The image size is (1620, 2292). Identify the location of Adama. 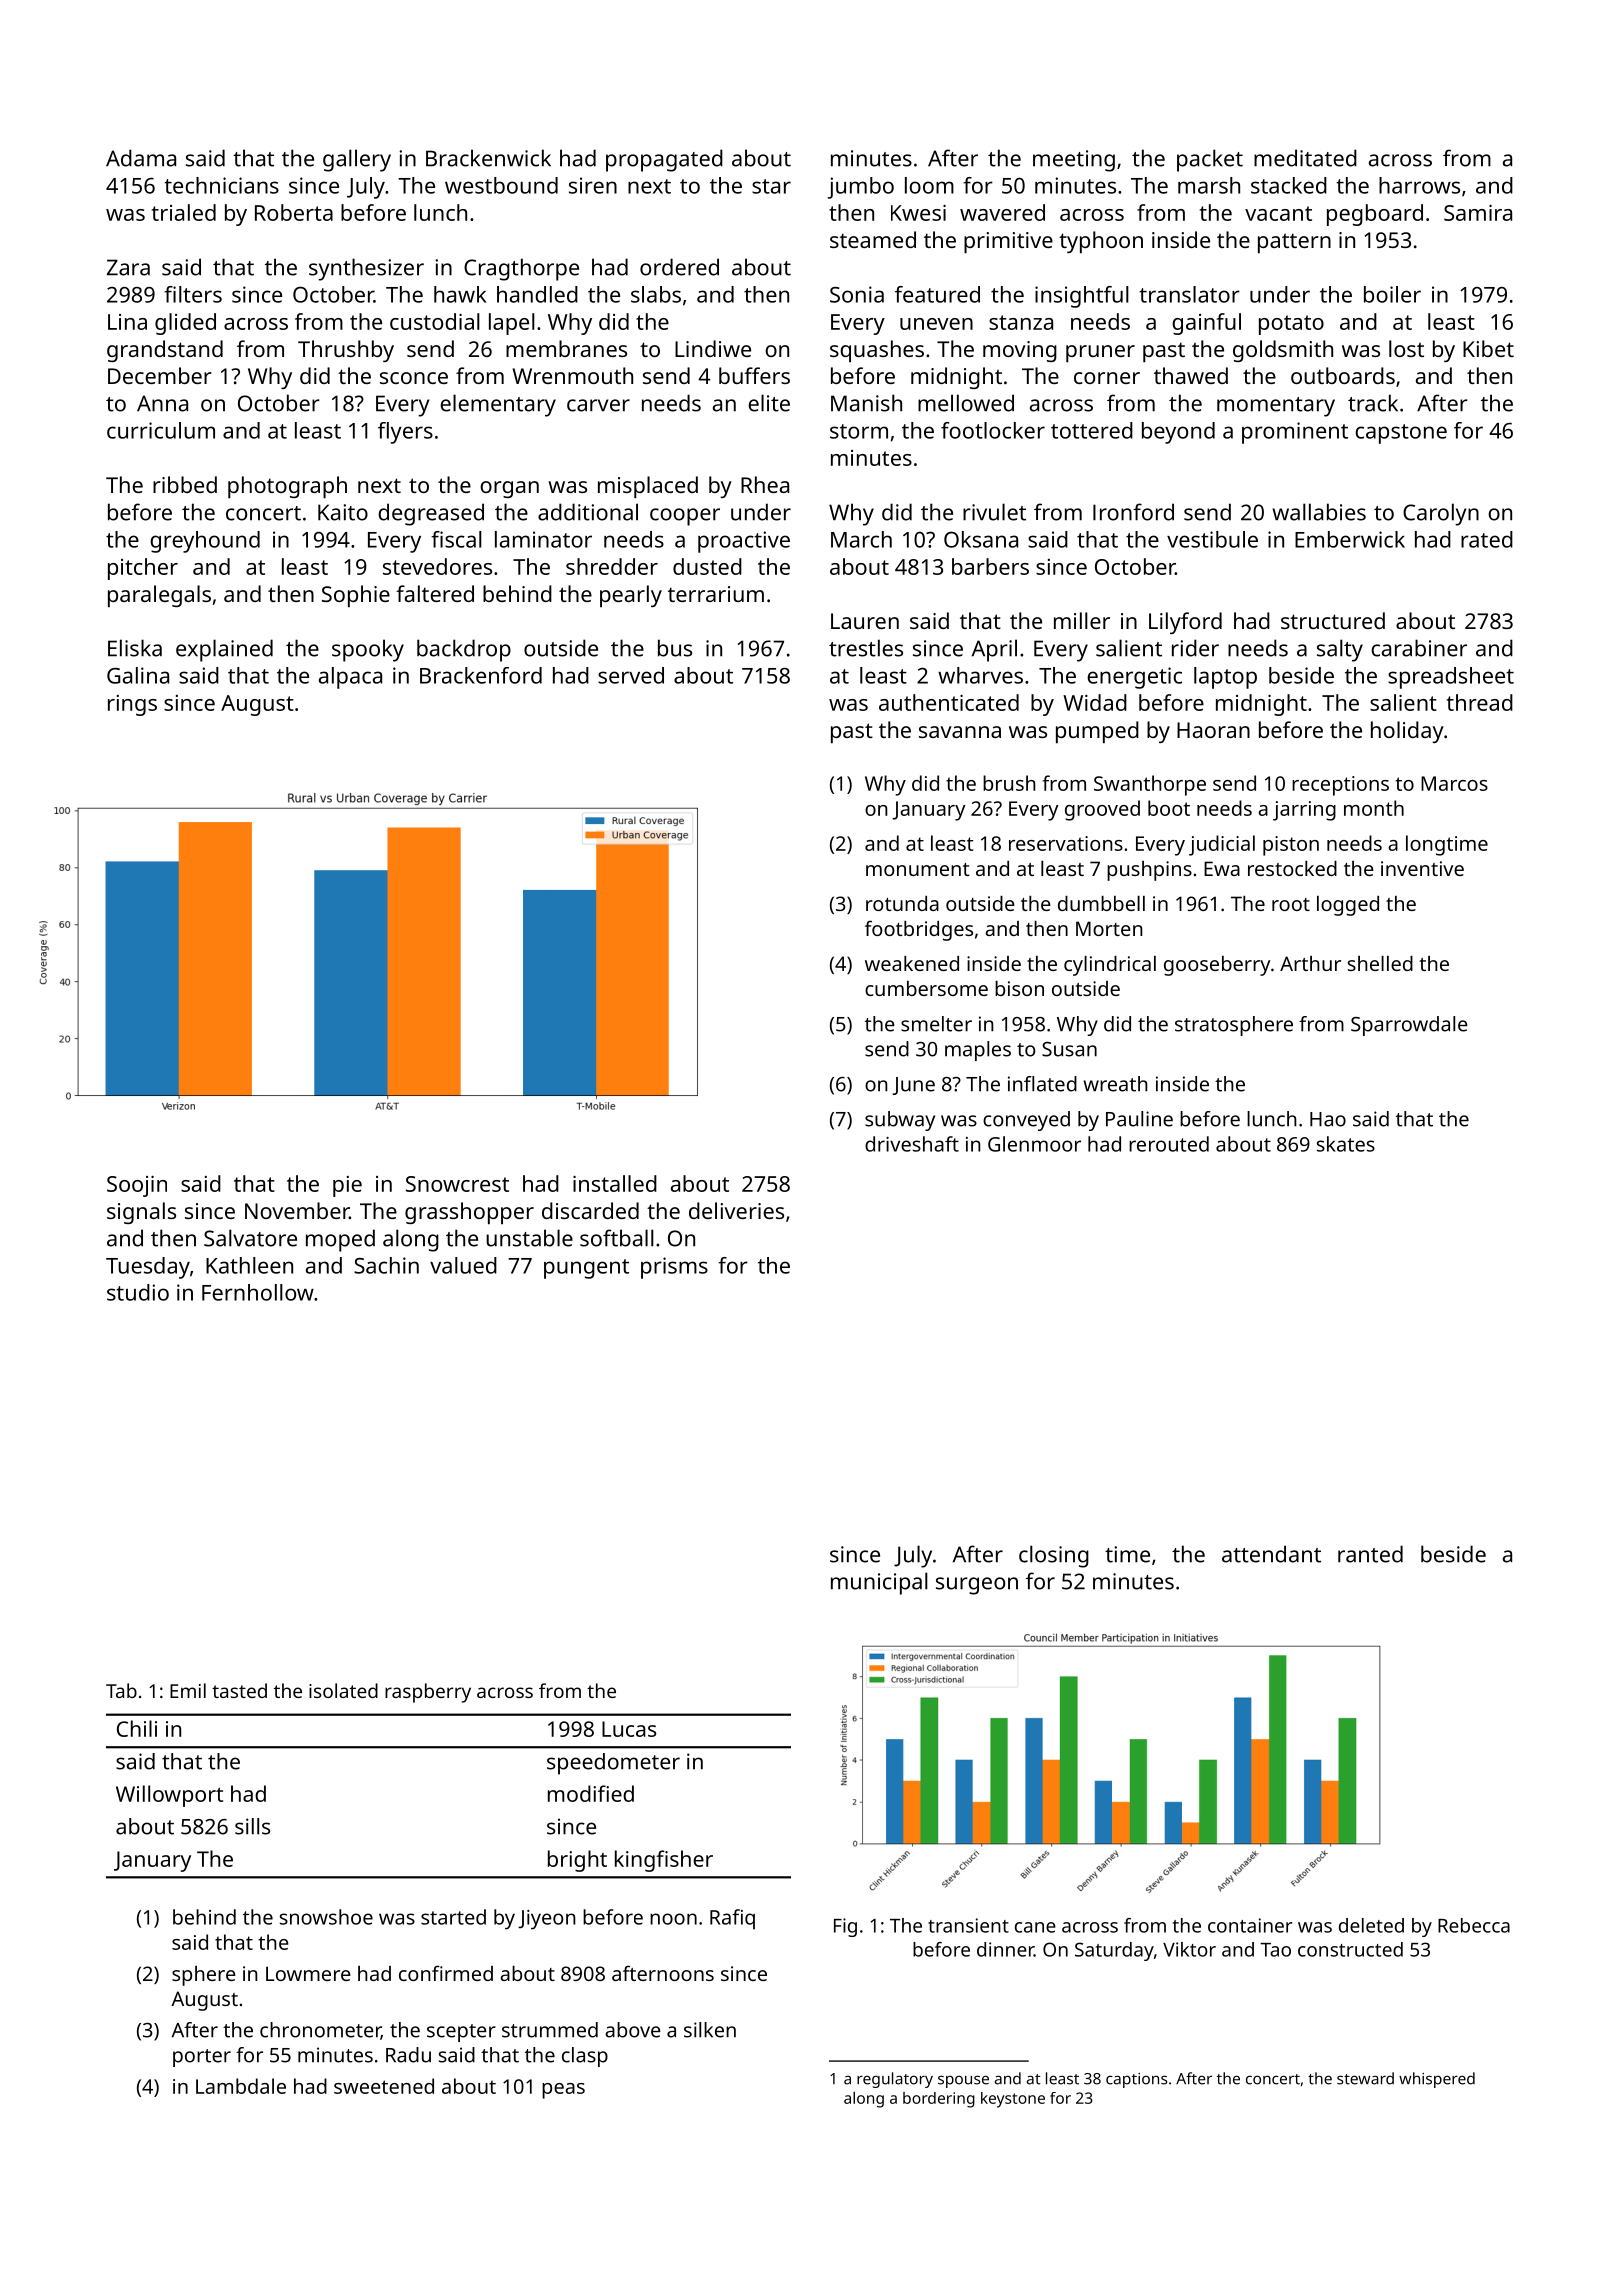
(141, 158).
